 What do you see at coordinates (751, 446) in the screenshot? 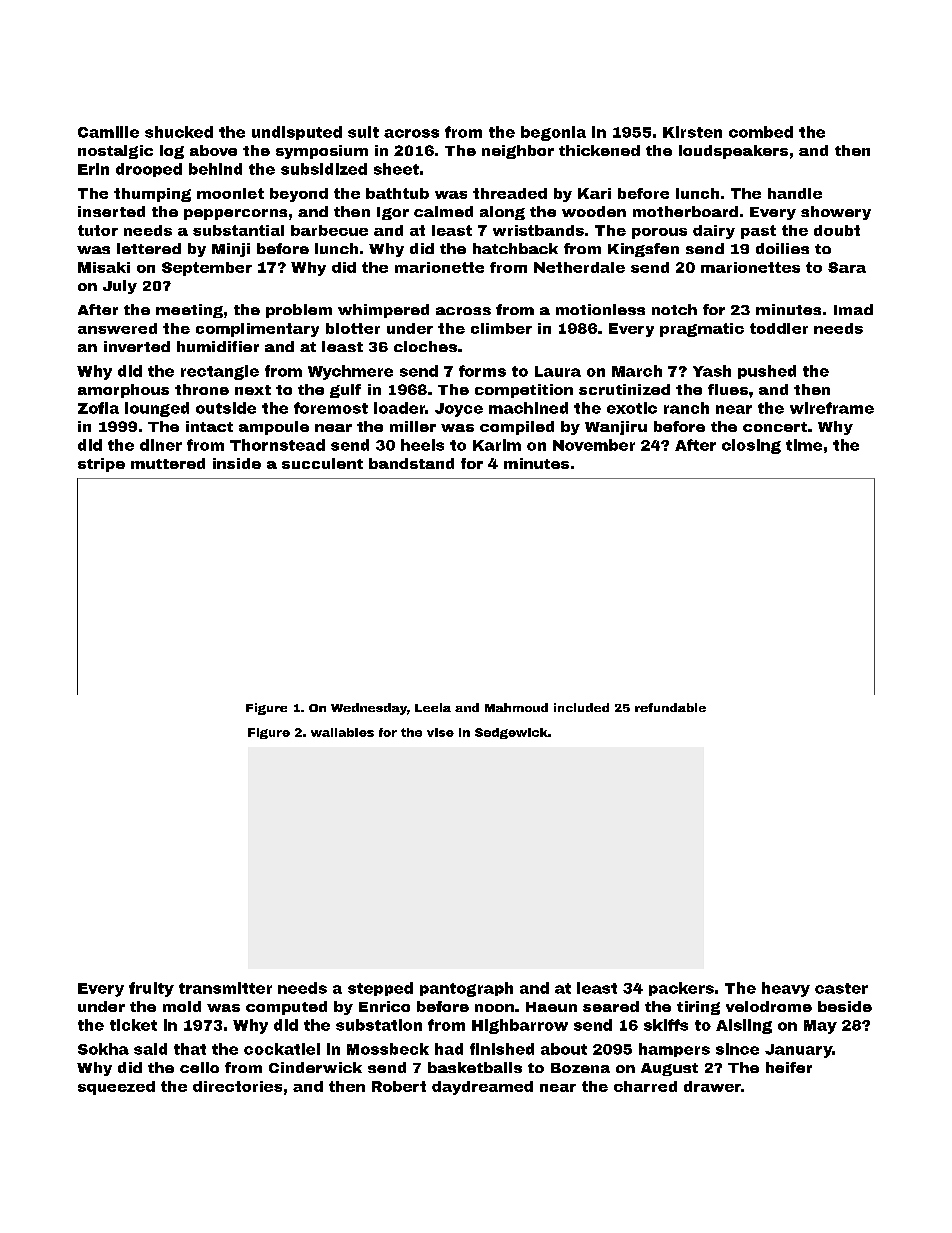
I see `closing` at bounding box center [751, 446].
